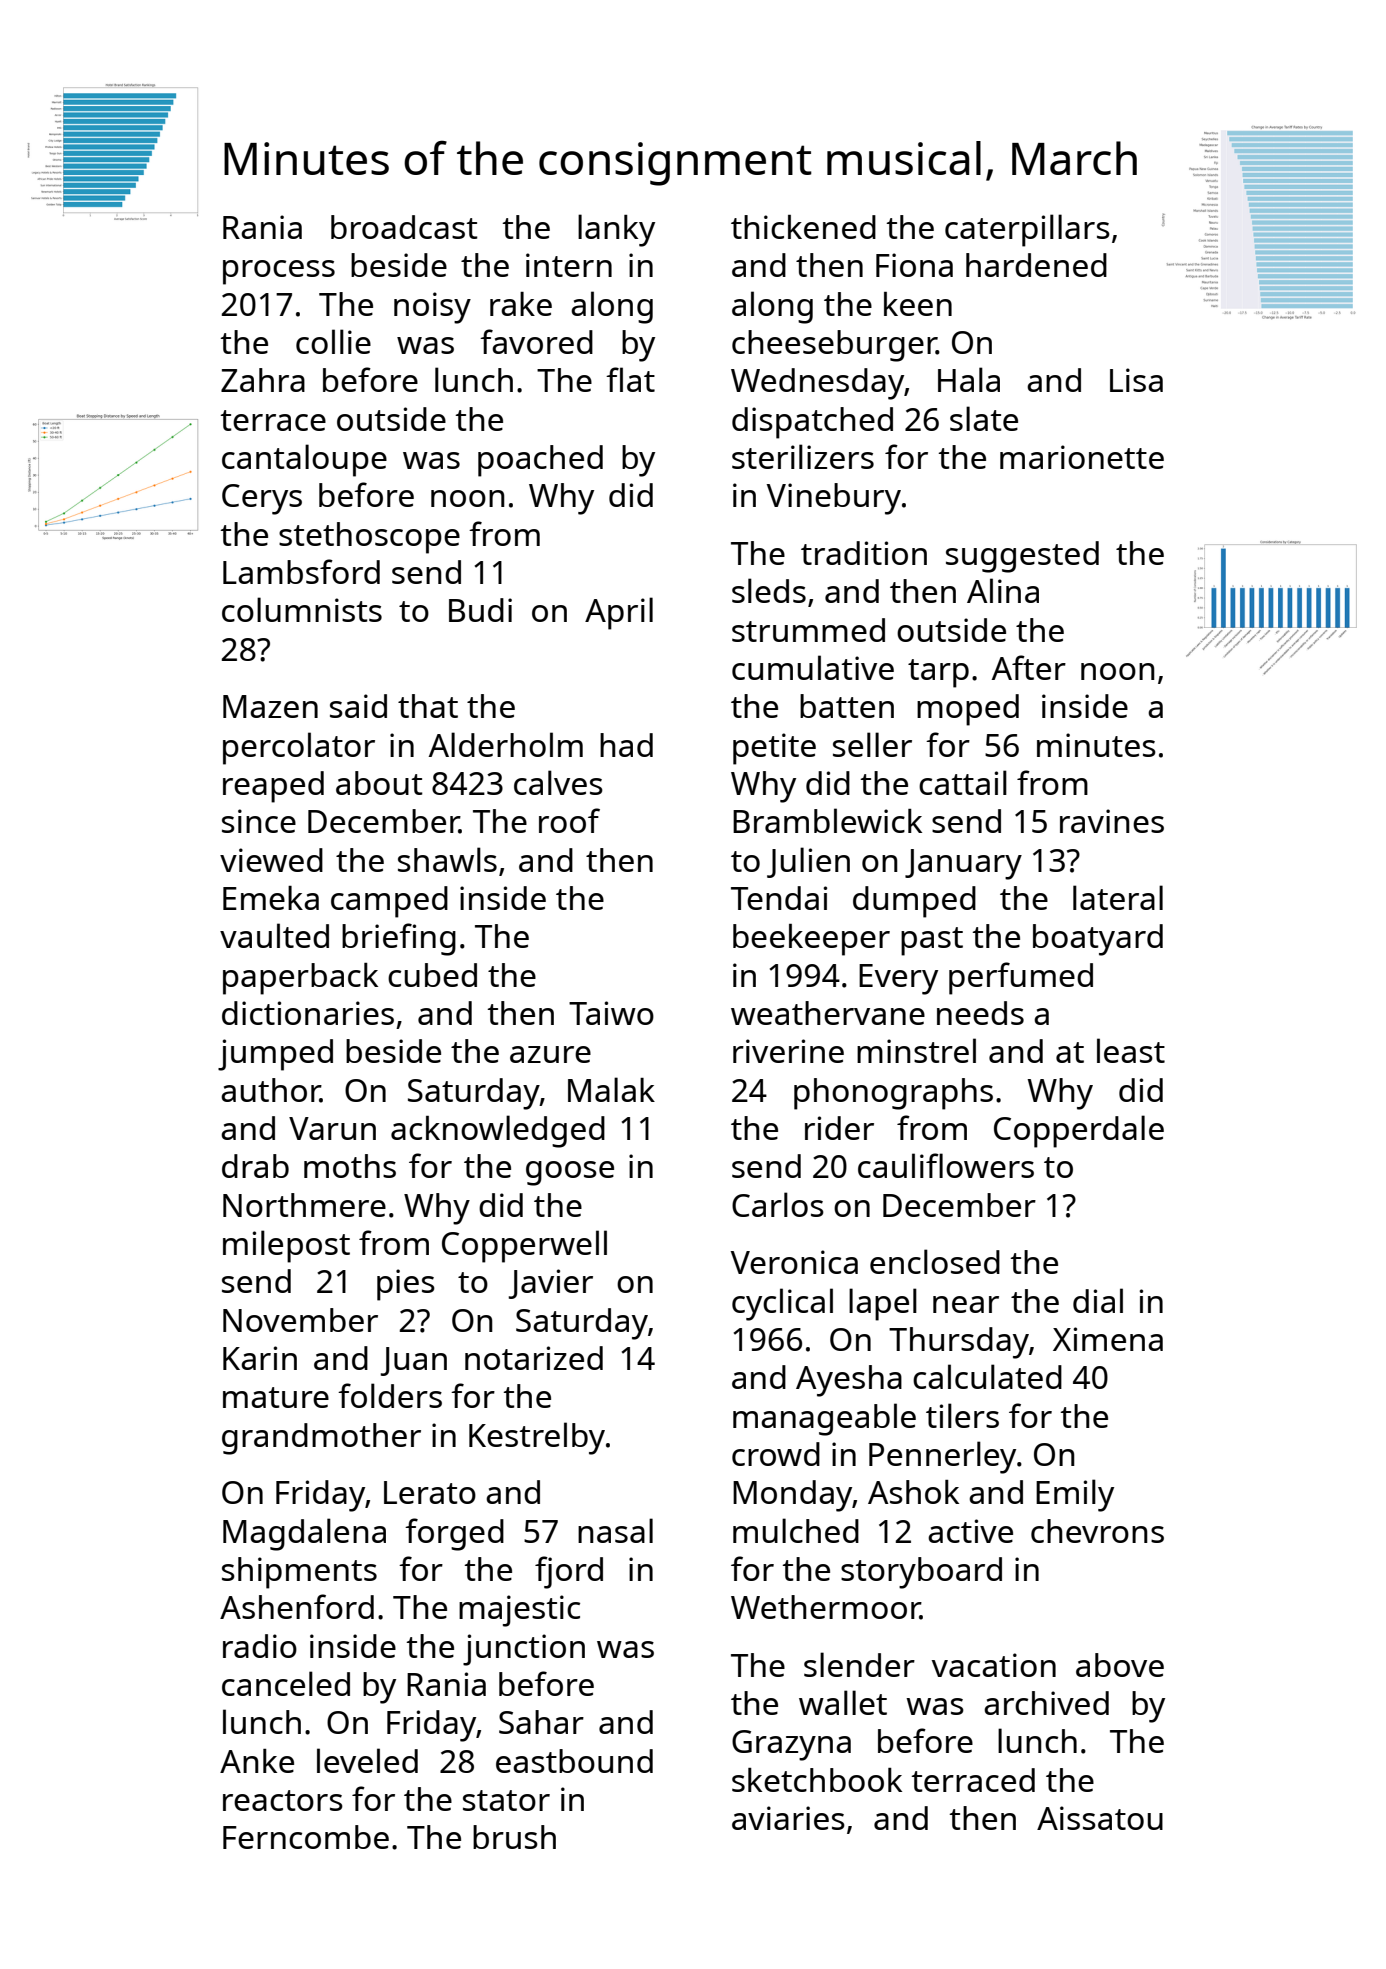 The image size is (1386, 1969). Describe the element at coordinates (1131, 1050) in the document. I see `least` at that location.
